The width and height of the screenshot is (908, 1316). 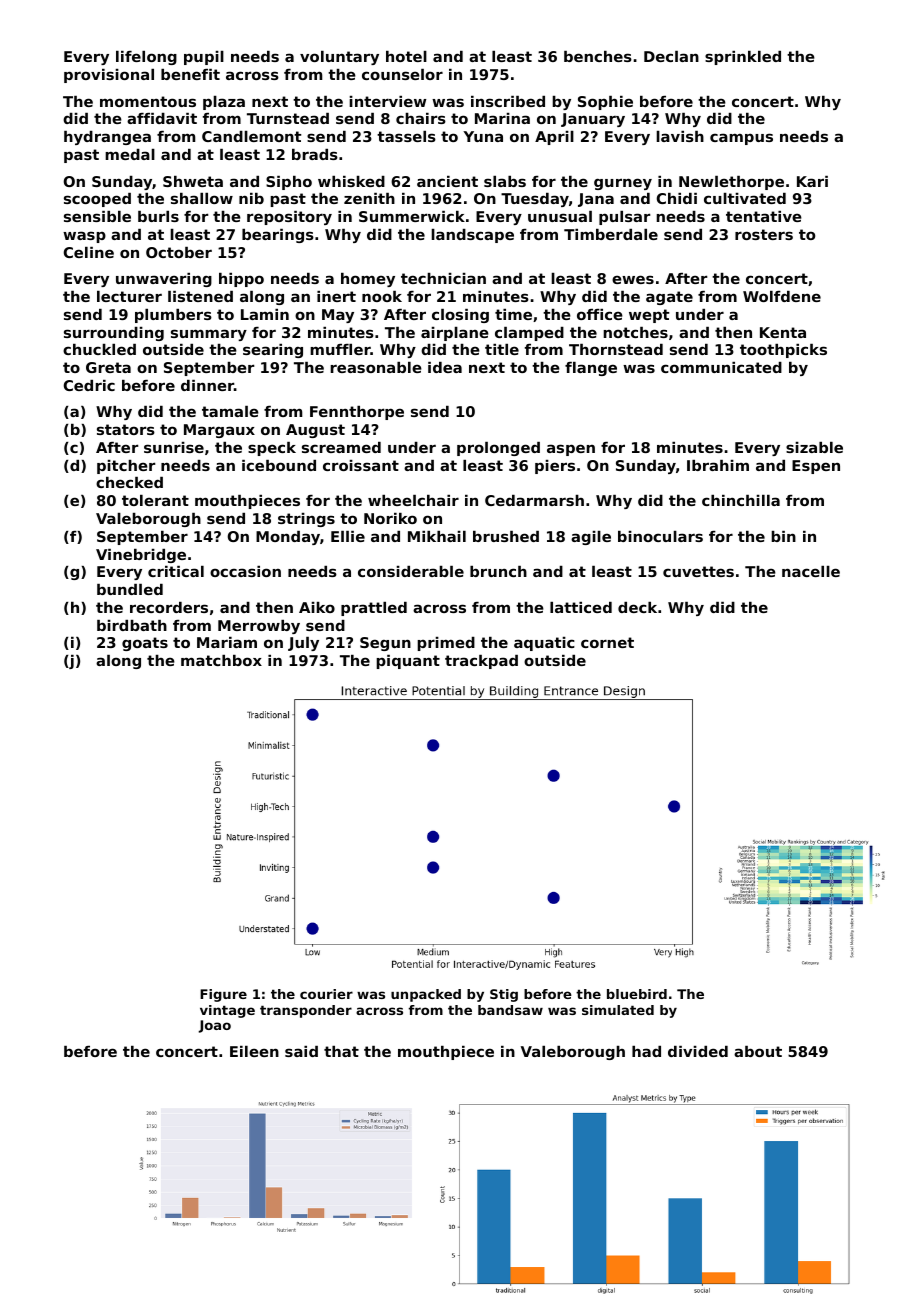 What do you see at coordinates (421, 118) in the screenshot?
I see `chairs` at bounding box center [421, 118].
